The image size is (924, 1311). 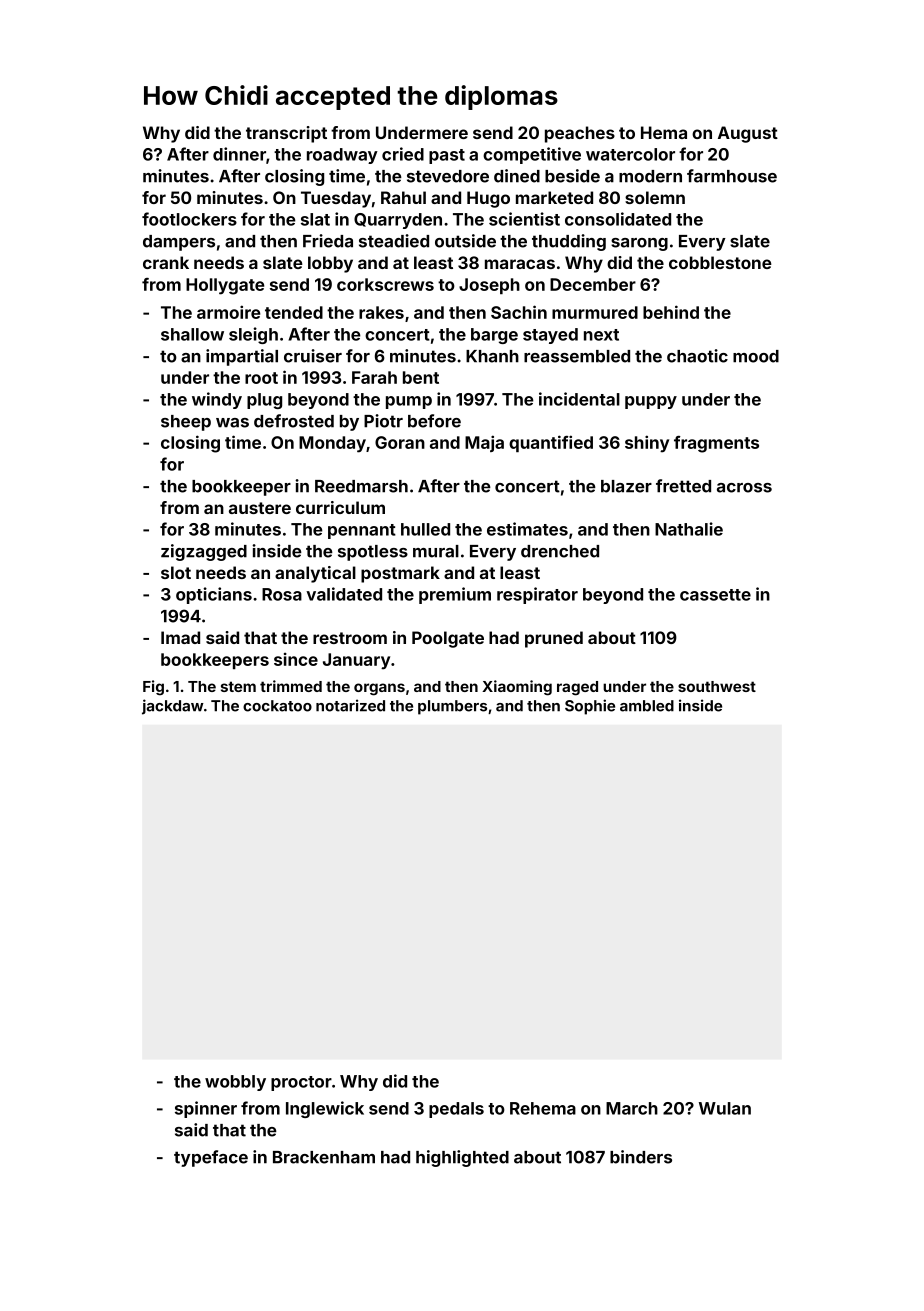 I want to click on dinner, so click(x=239, y=154).
